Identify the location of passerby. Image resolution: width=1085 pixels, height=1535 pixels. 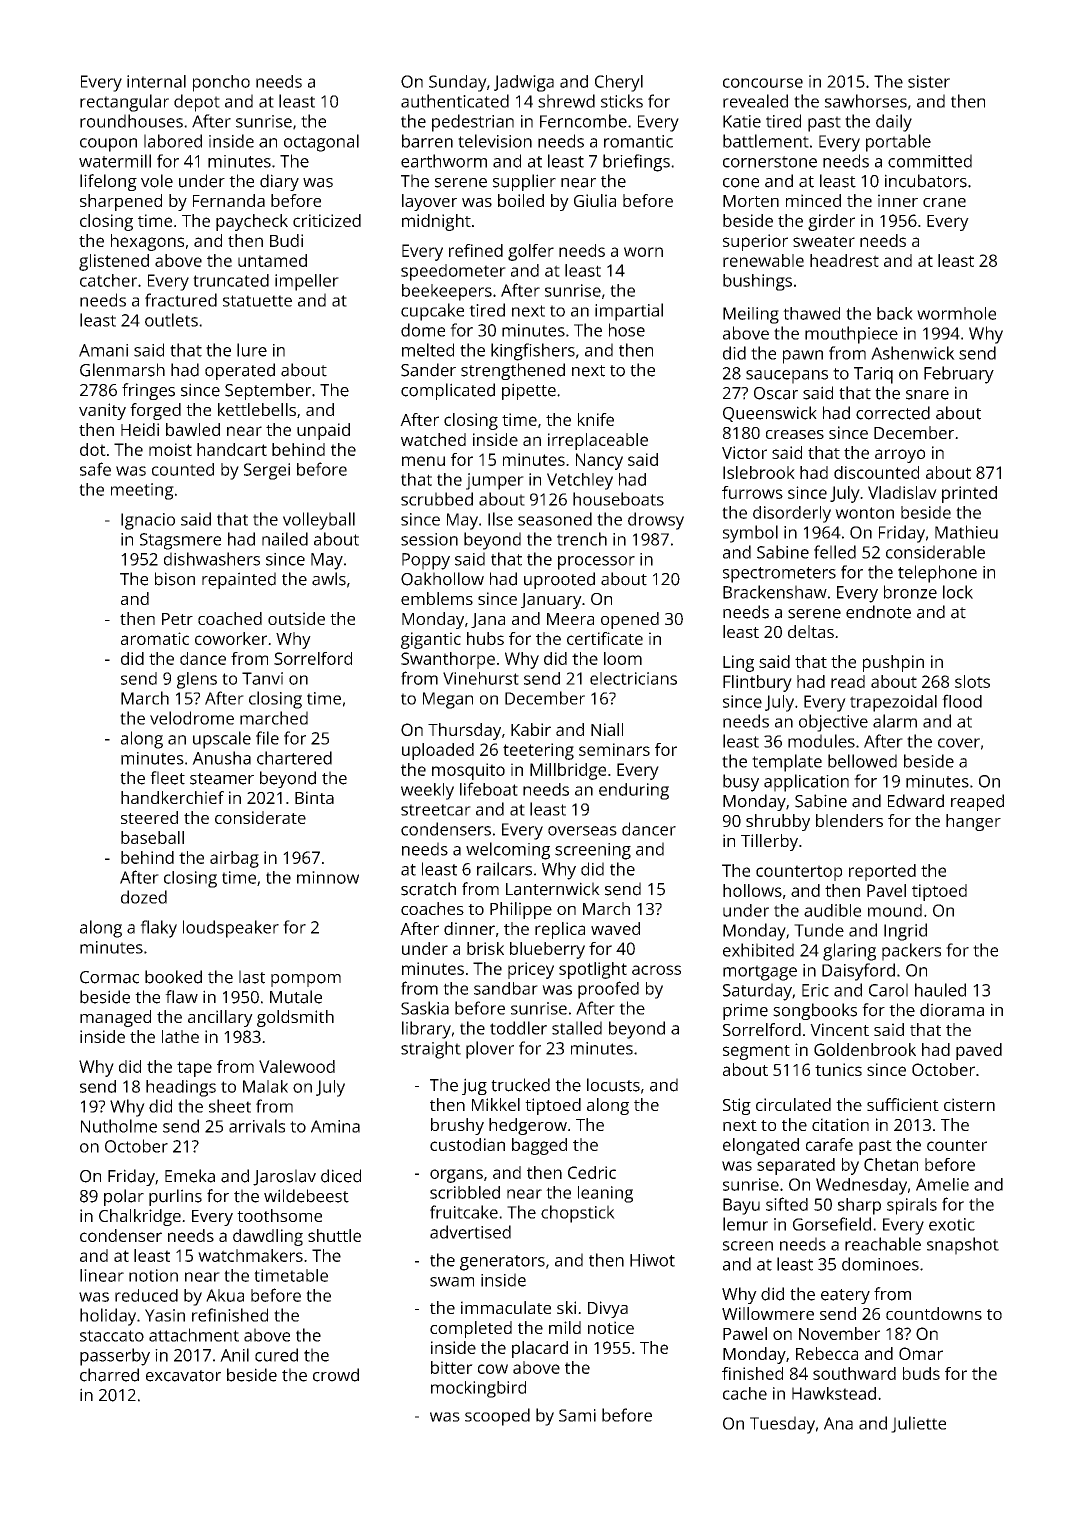
(115, 1357).
